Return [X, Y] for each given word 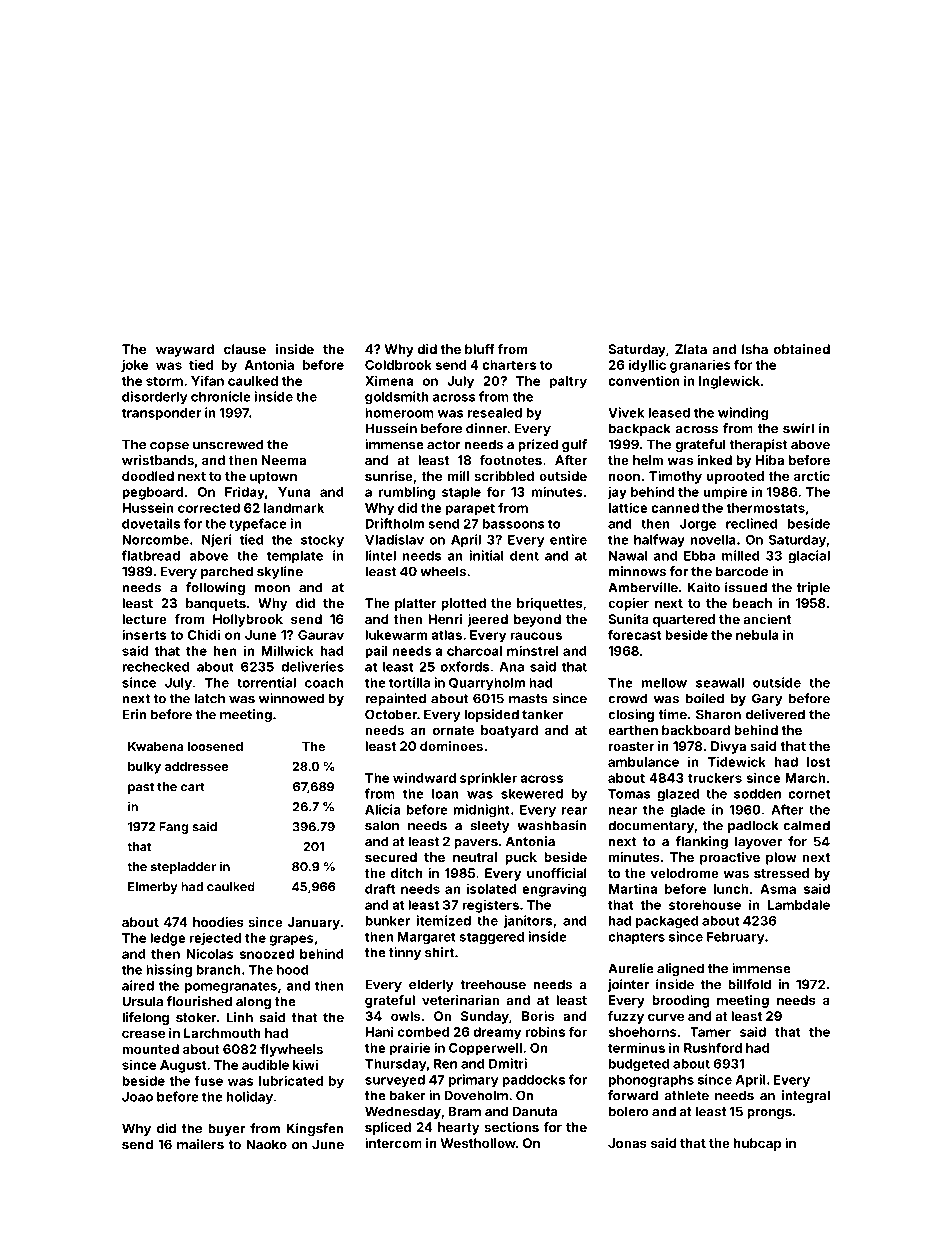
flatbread [151, 555]
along [253, 1002]
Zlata [691, 349]
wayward [185, 350]
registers [490, 906]
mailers [200, 1144]
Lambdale [799, 905]
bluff [480, 349]
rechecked [155, 667]
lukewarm [396, 635]
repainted [395, 699]
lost [818, 762]
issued [746, 587]
